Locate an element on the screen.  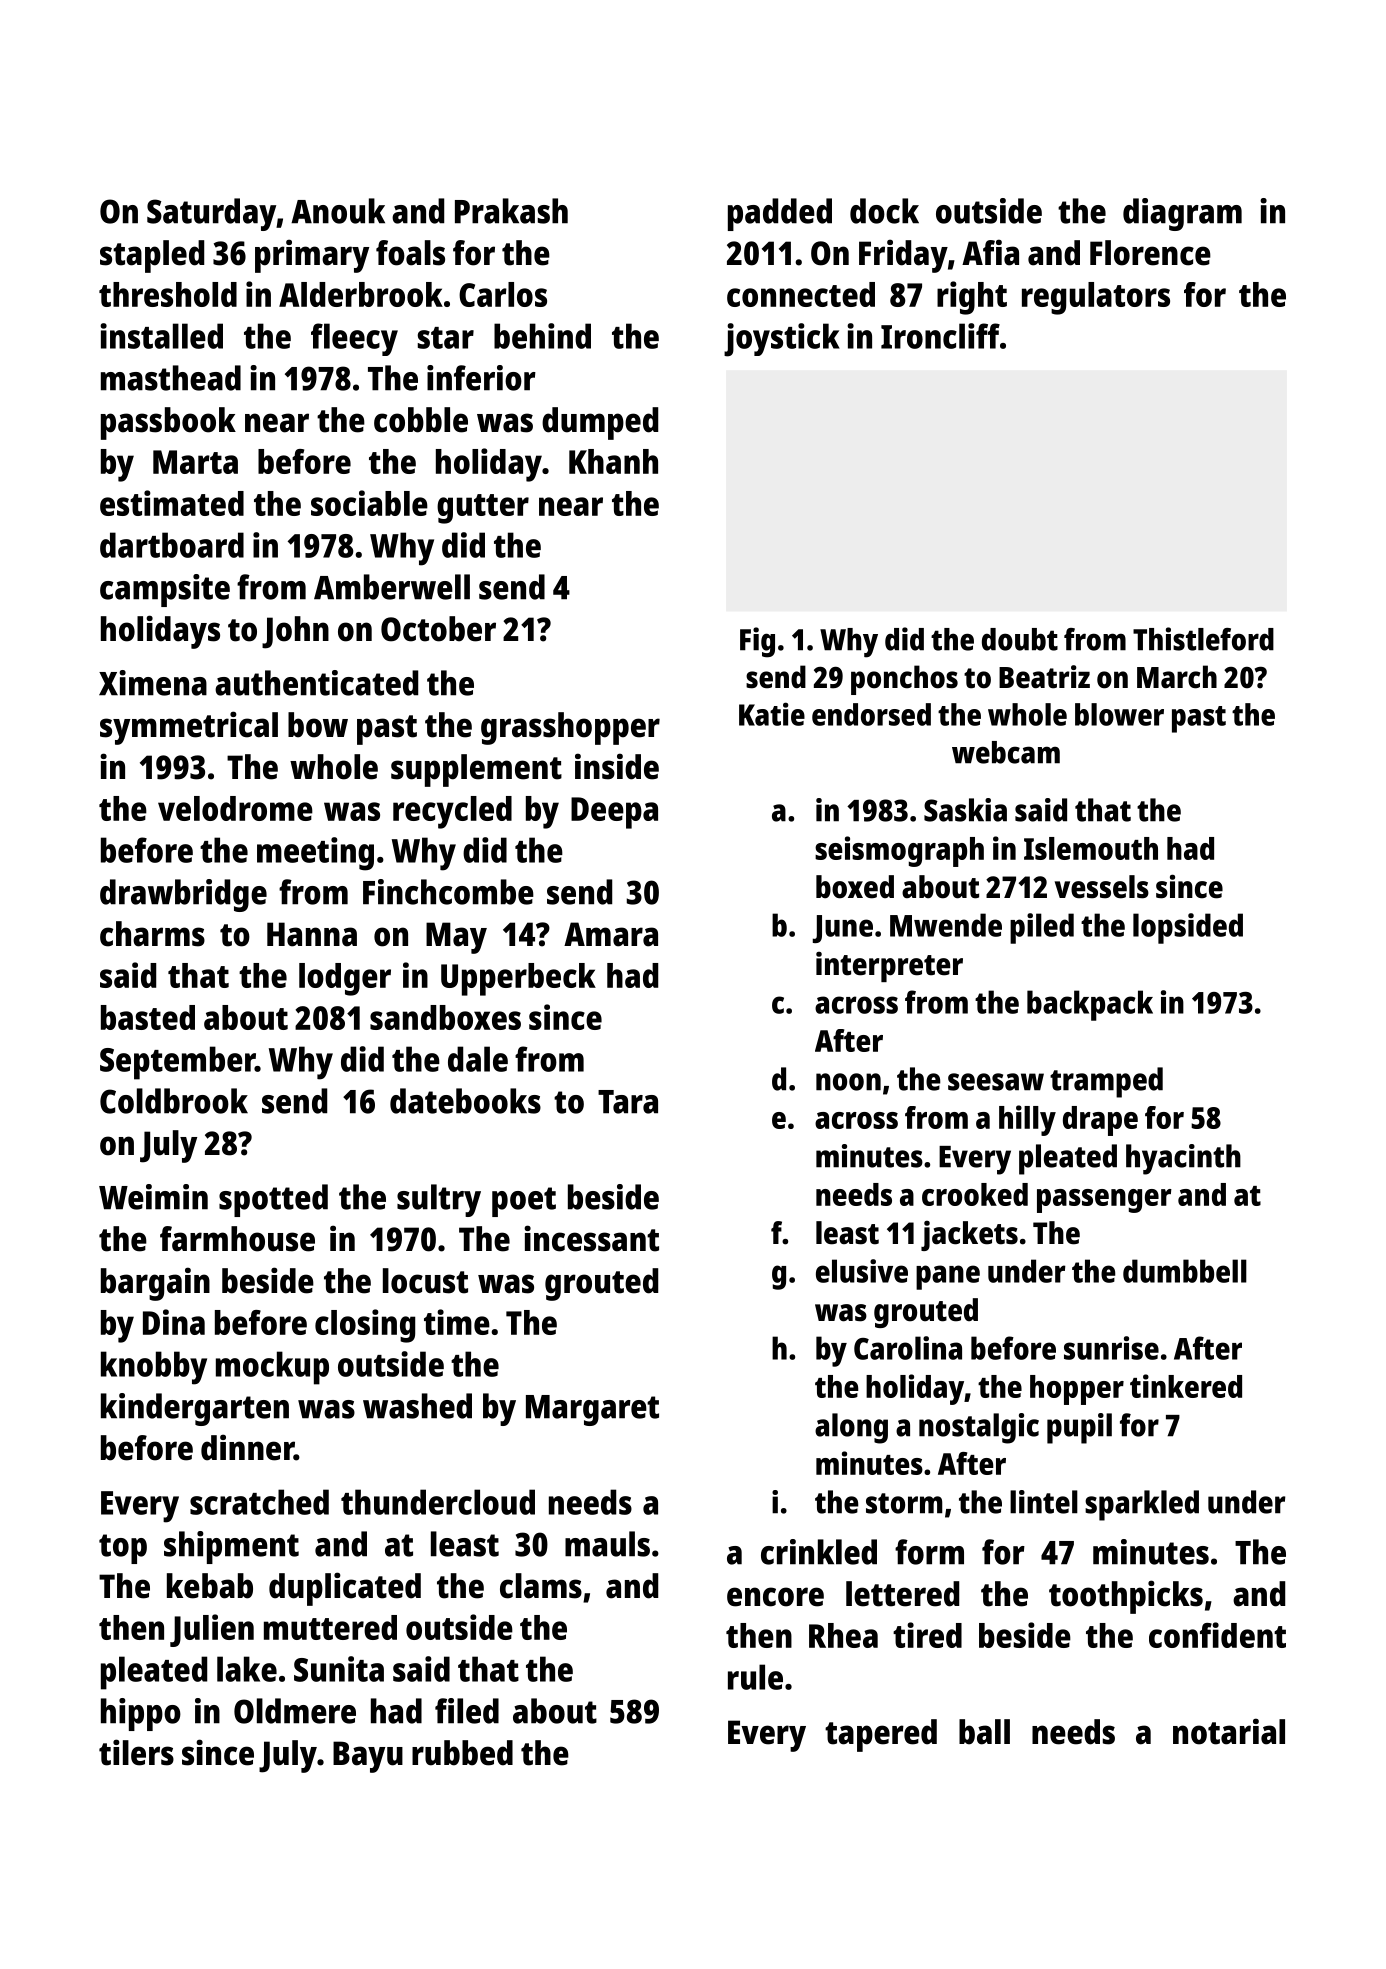
Bayu is located at coordinates (368, 1757).
